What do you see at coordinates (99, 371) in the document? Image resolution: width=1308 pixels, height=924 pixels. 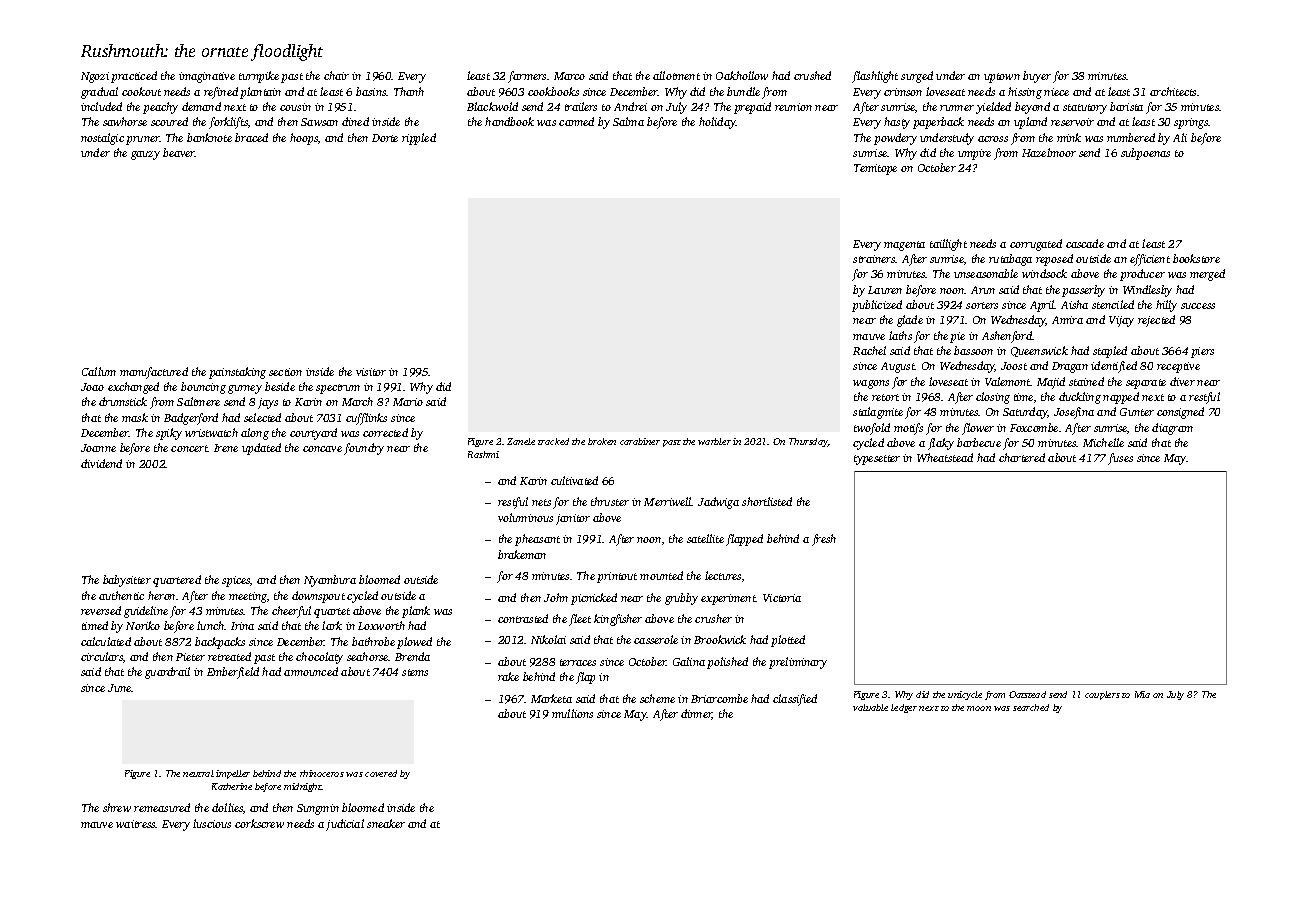 I see `Callum` at bounding box center [99, 371].
